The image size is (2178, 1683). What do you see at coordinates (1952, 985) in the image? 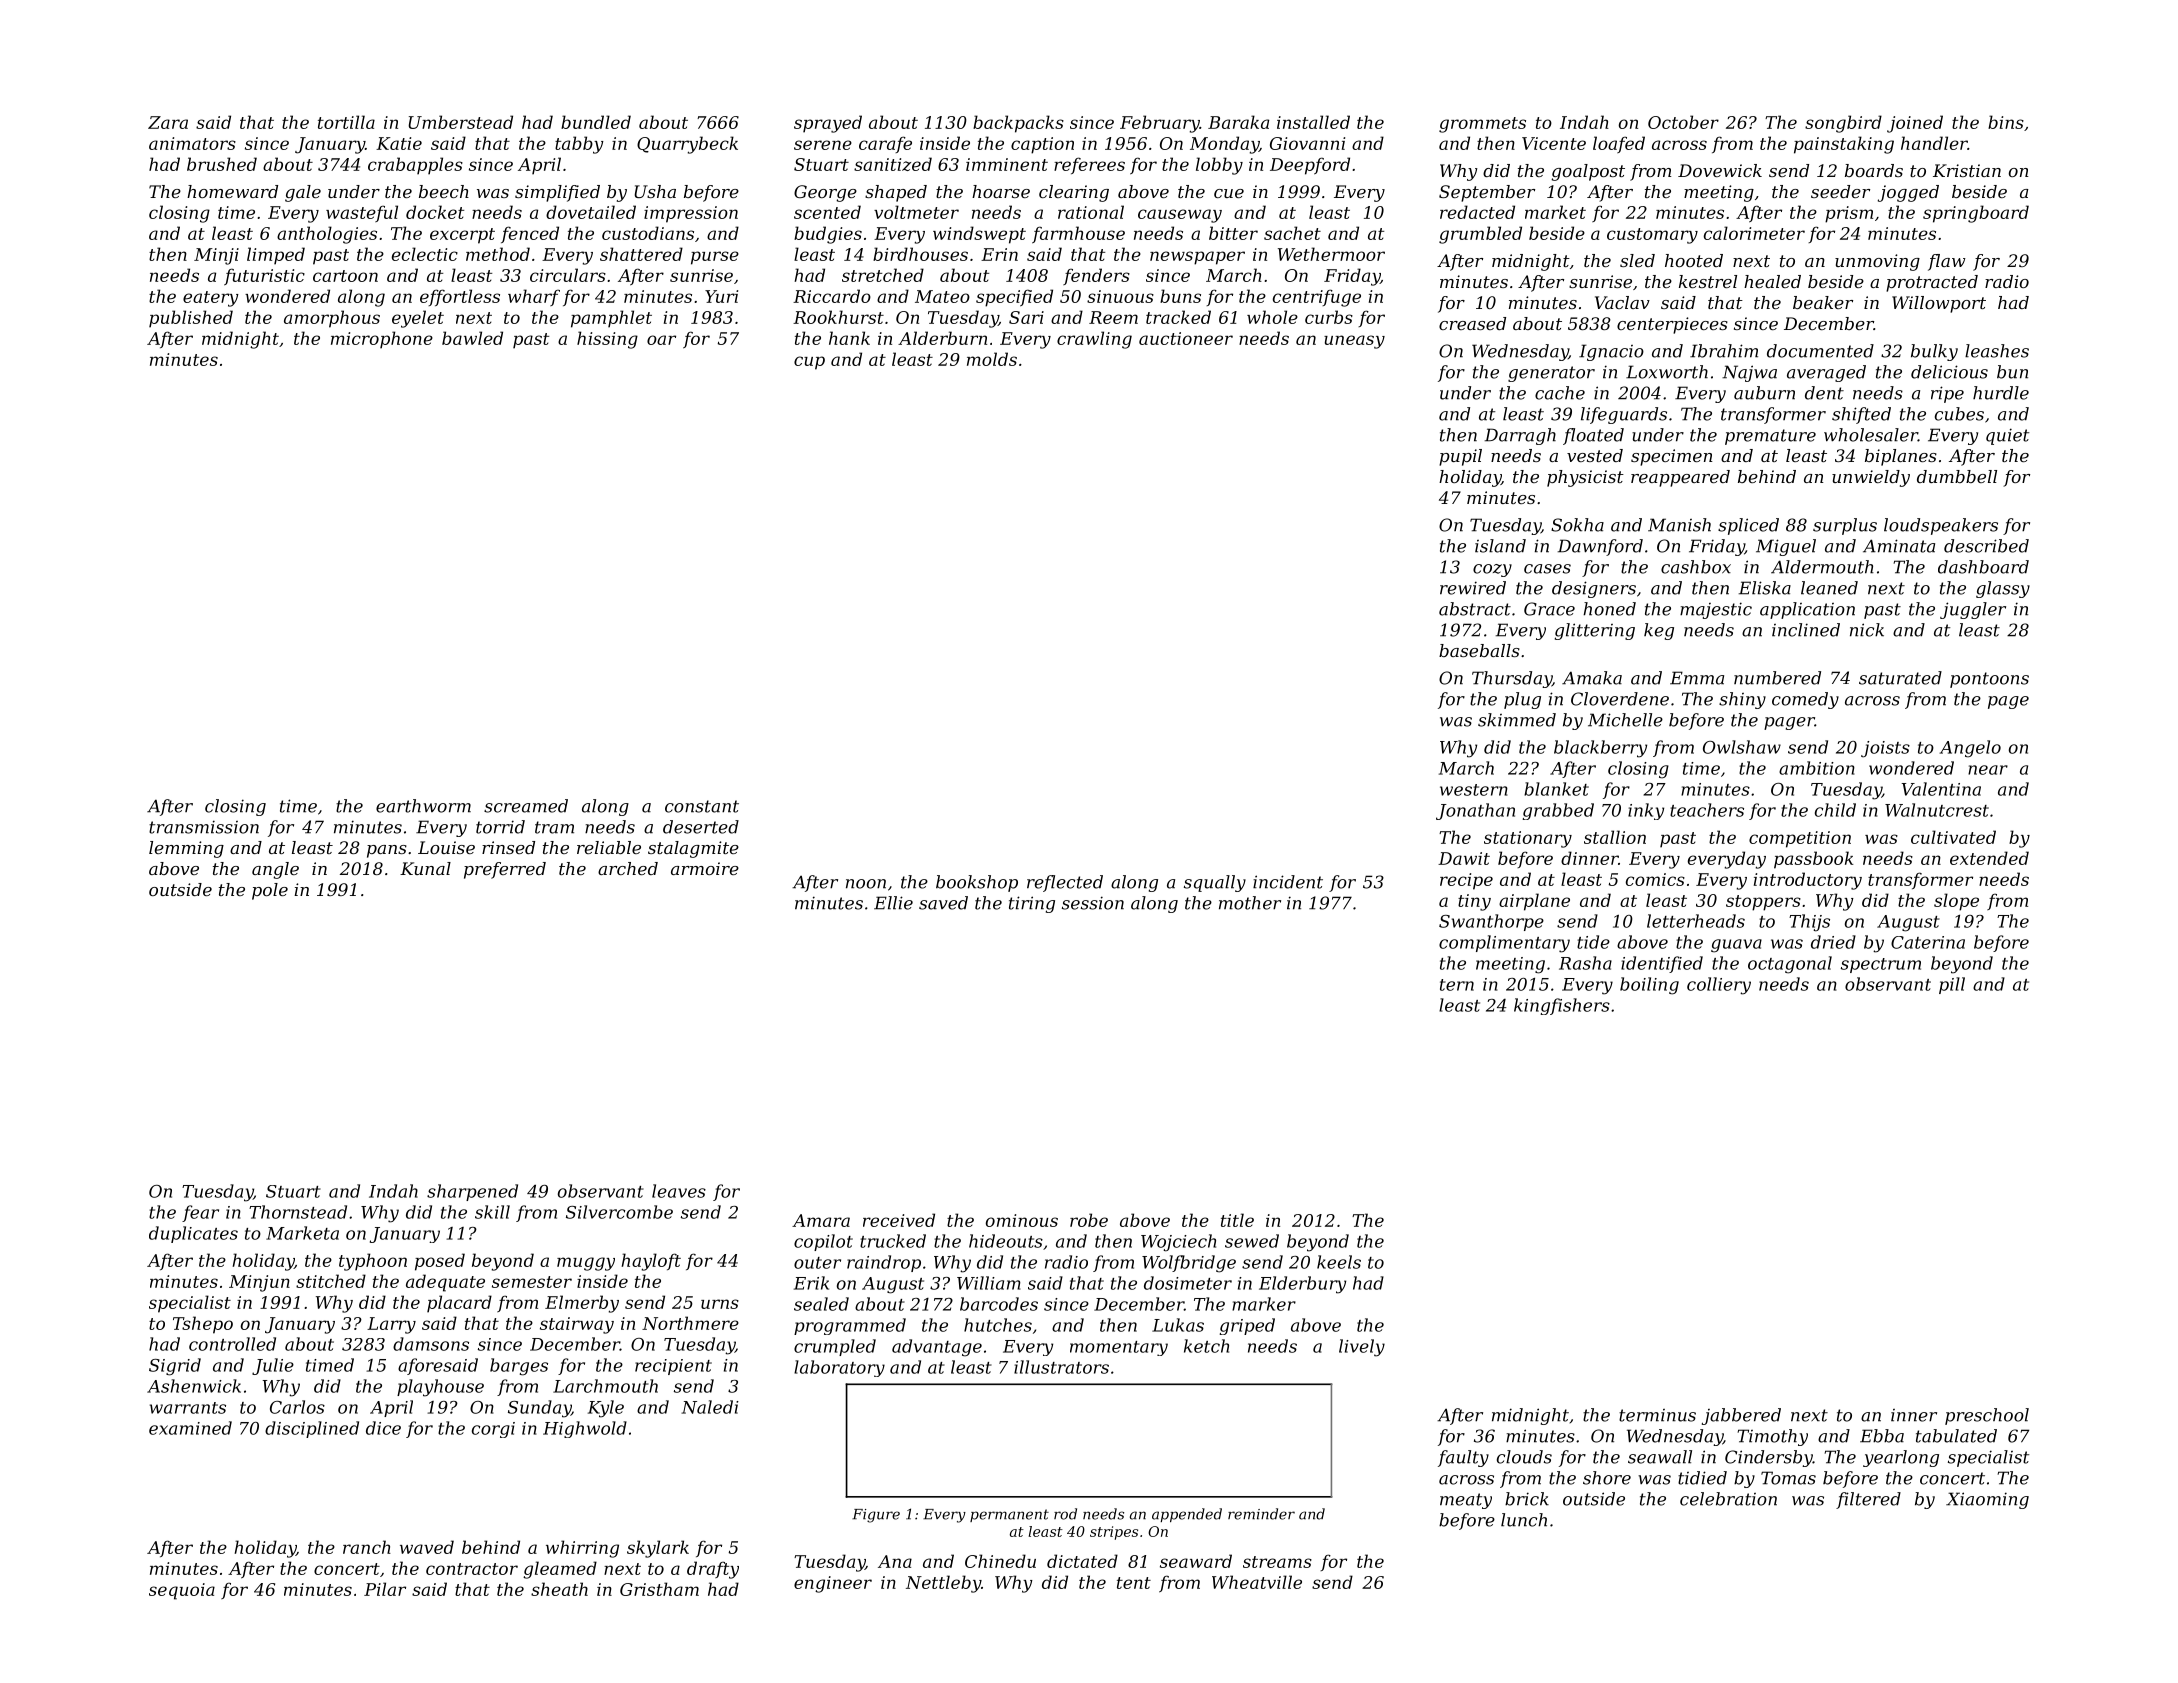
I see `pill` at bounding box center [1952, 985].
